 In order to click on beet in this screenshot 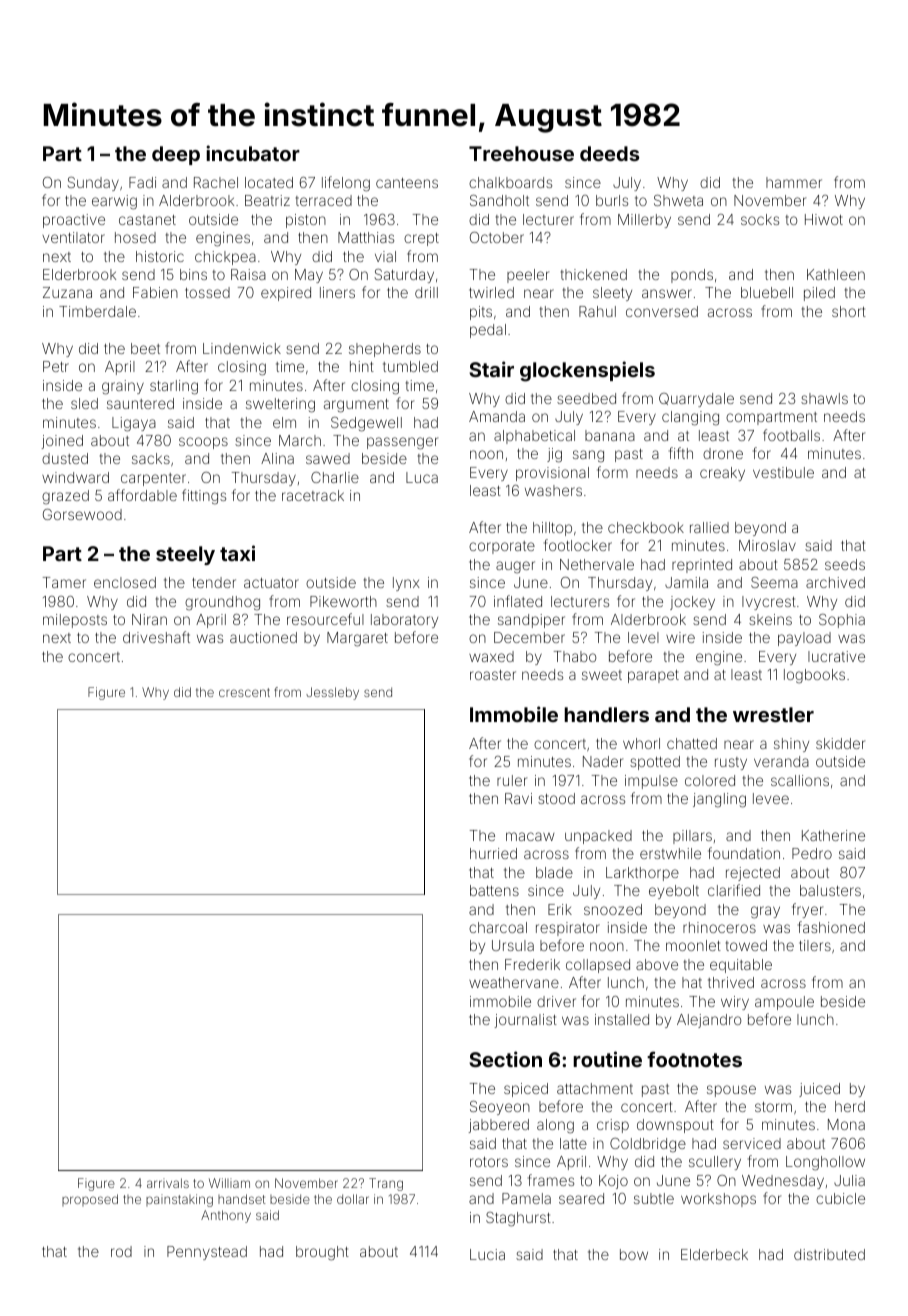, I will do `click(145, 348)`.
